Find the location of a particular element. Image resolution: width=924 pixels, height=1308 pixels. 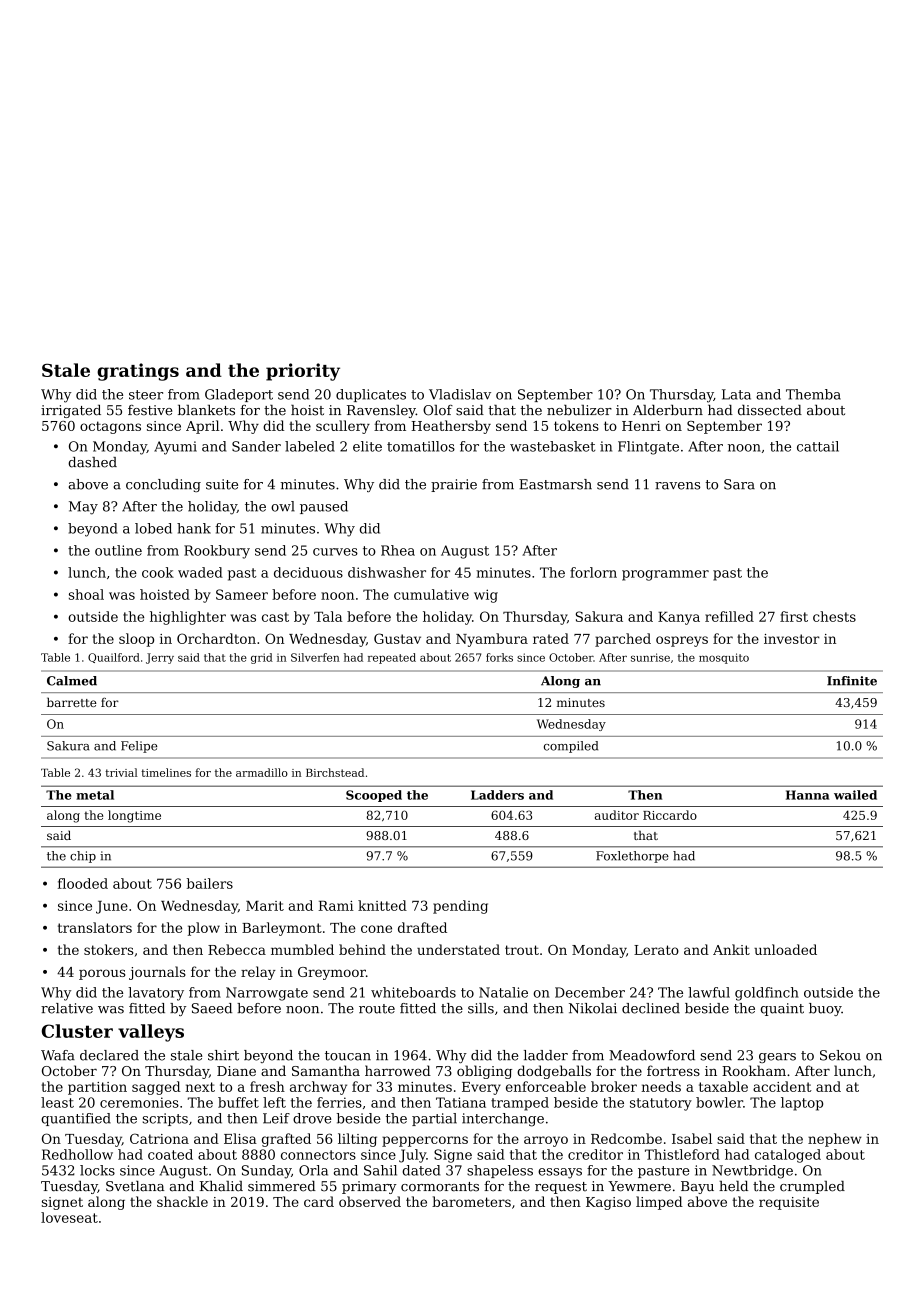

metal is located at coordinates (95, 795).
